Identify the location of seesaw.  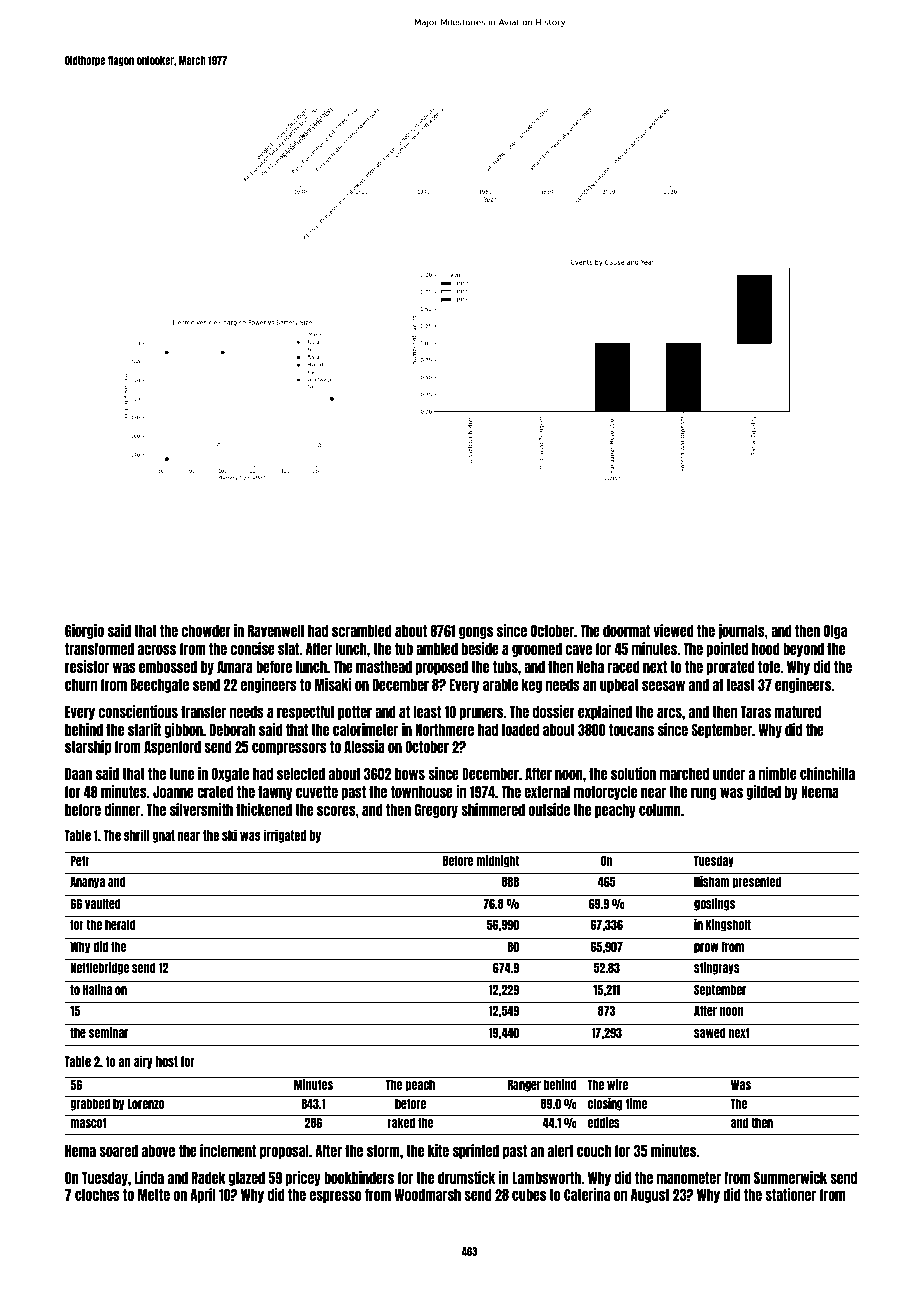
(663, 685).
